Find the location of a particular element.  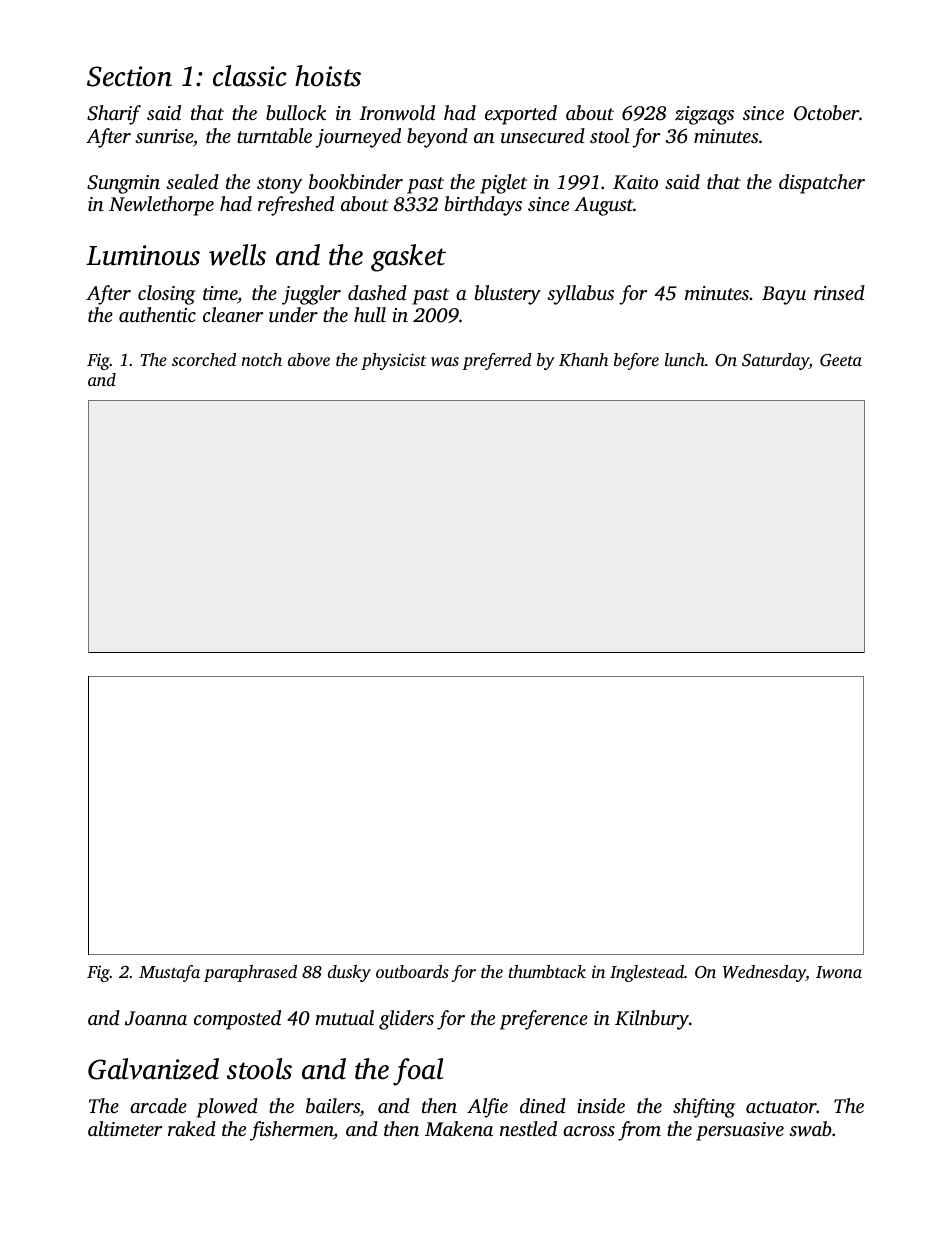

Sungmin is located at coordinates (123, 184).
